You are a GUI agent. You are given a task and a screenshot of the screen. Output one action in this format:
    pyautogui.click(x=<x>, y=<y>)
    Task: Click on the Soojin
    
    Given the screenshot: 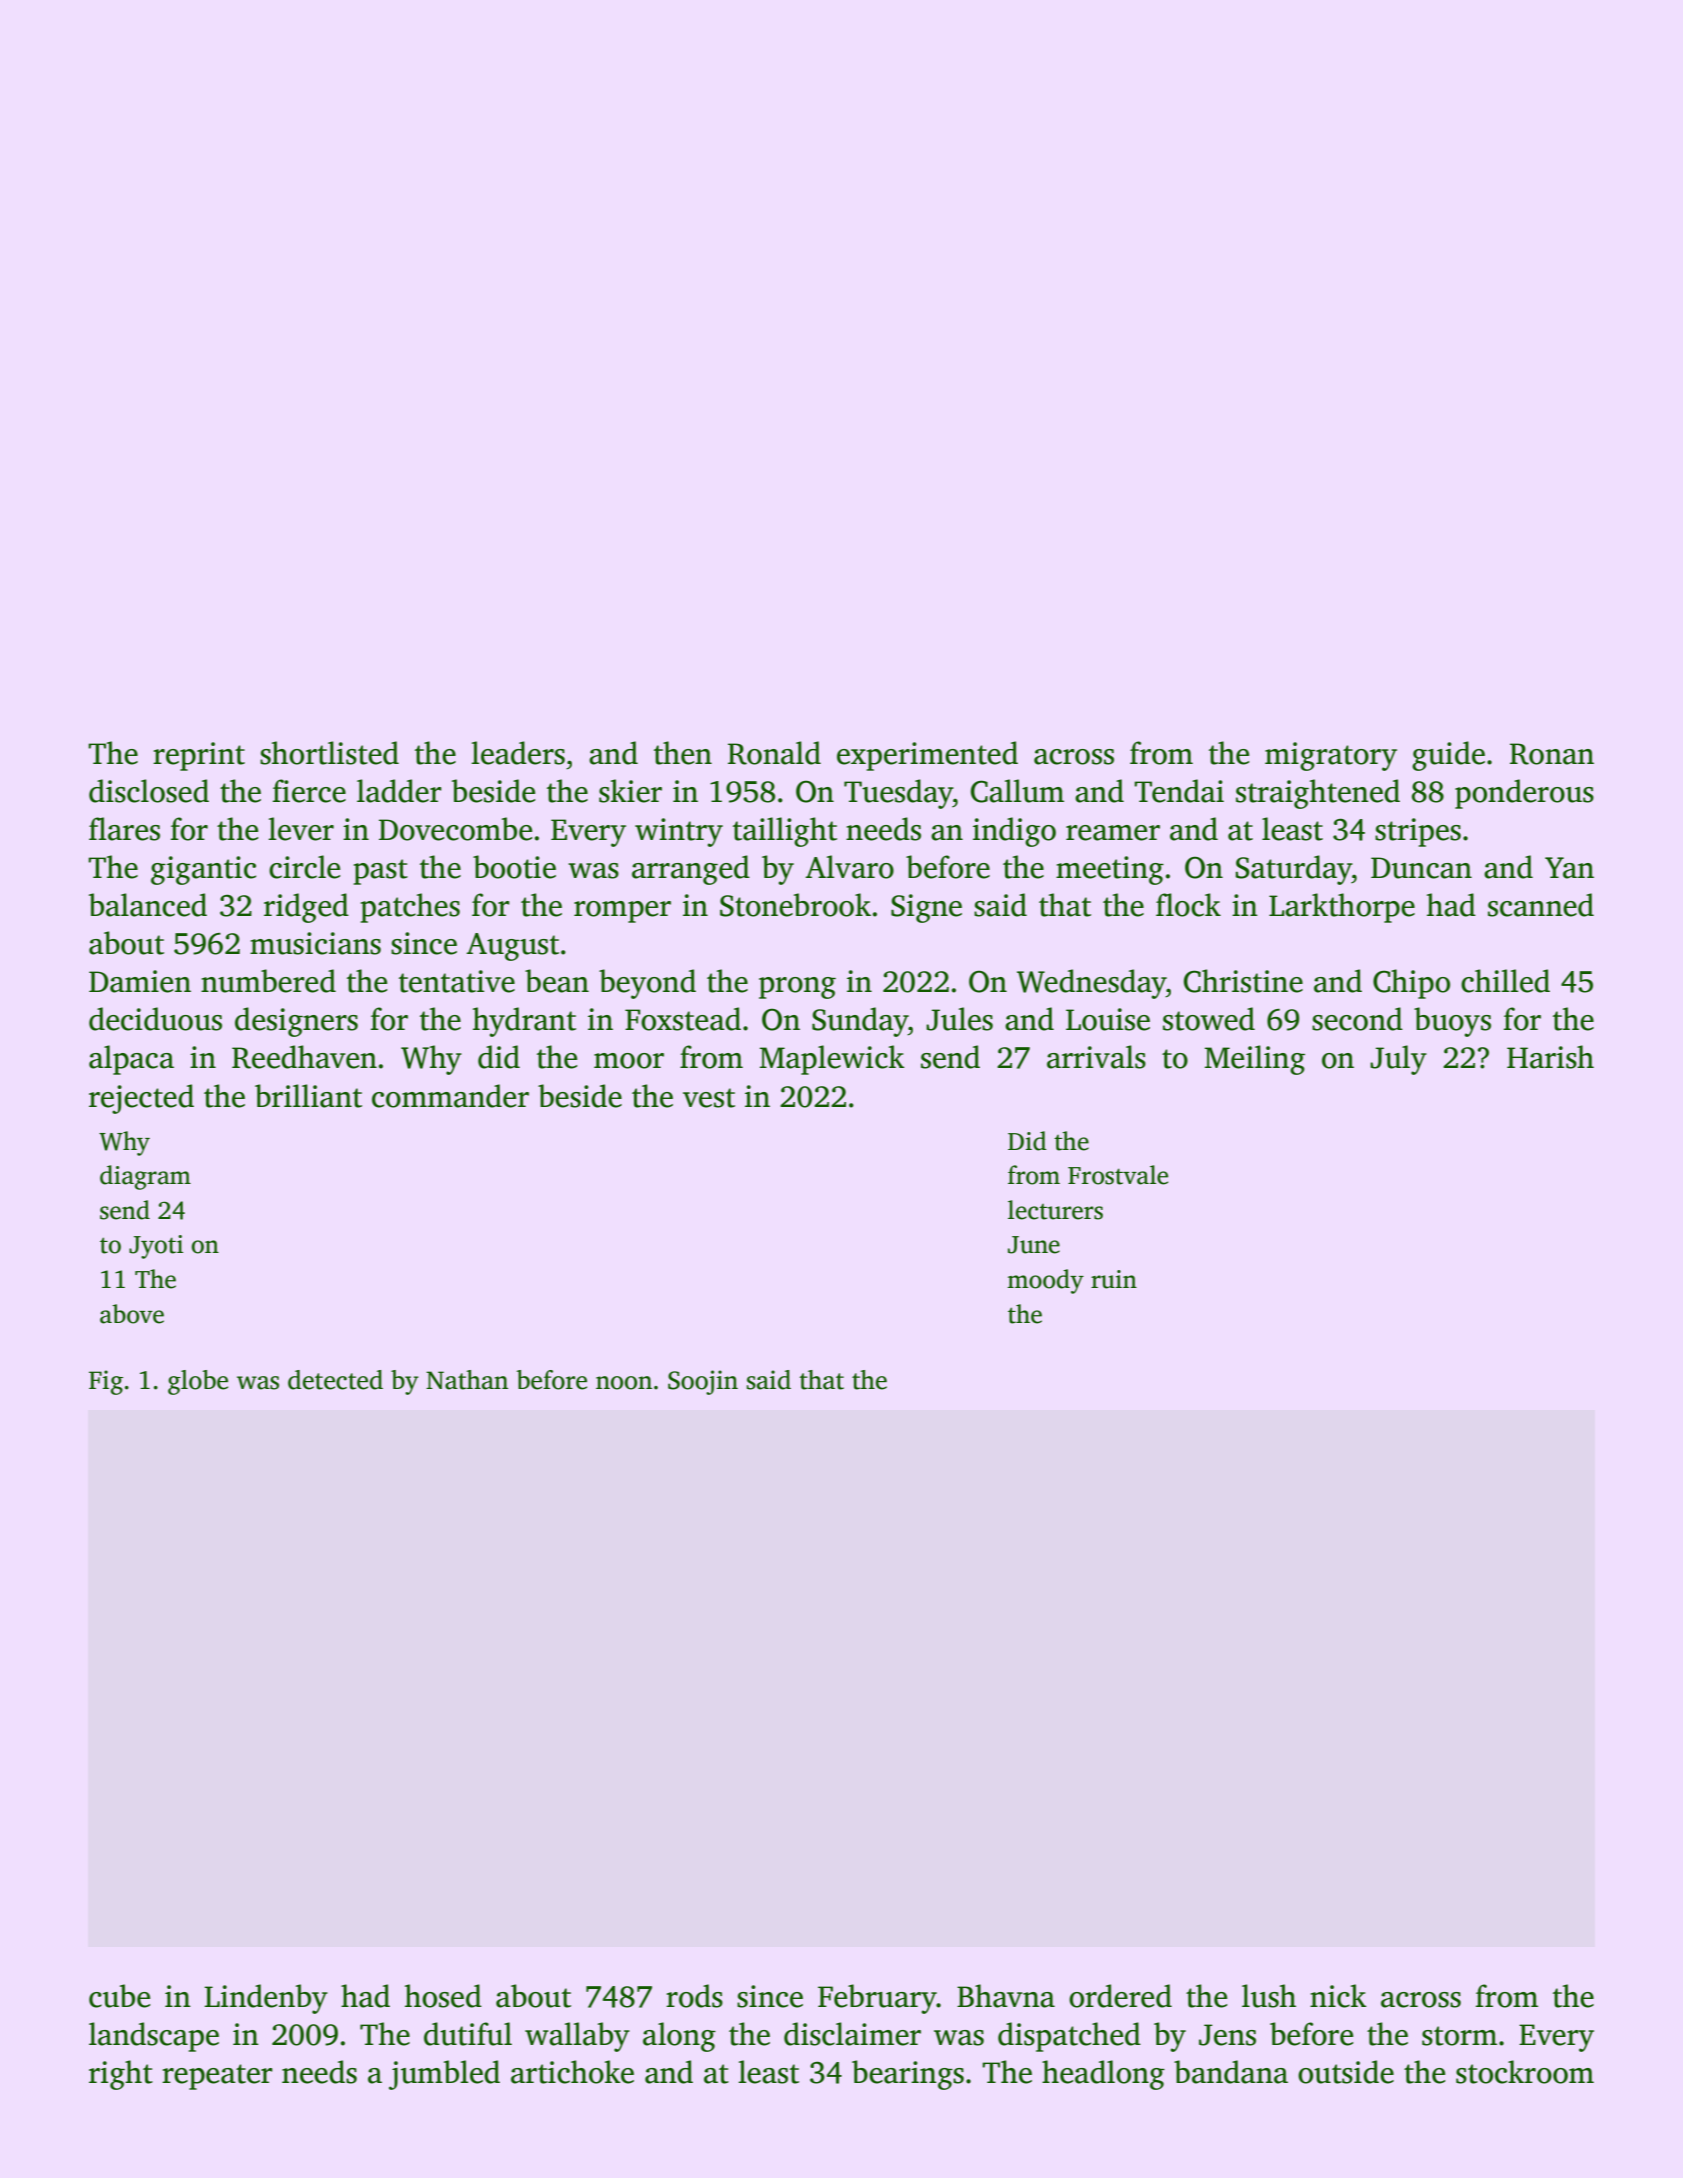 What is the action you would take?
    pyautogui.click(x=703, y=1382)
